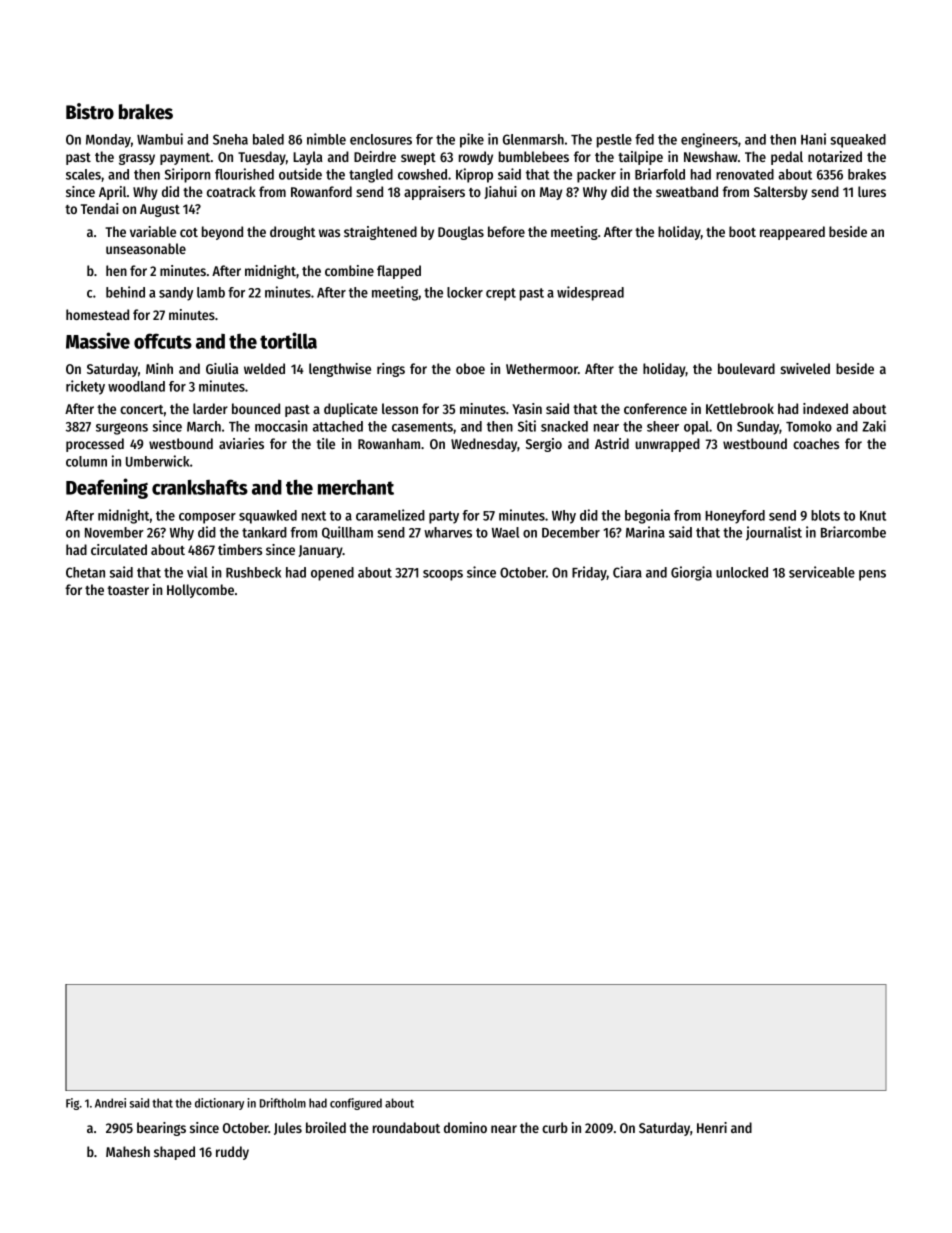 Image resolution: width=952 pixels, height=1233 pixels. What do you see at coordinates (805, 368) in the page?
I see `swiveled` at bounding box center [805, 368].
